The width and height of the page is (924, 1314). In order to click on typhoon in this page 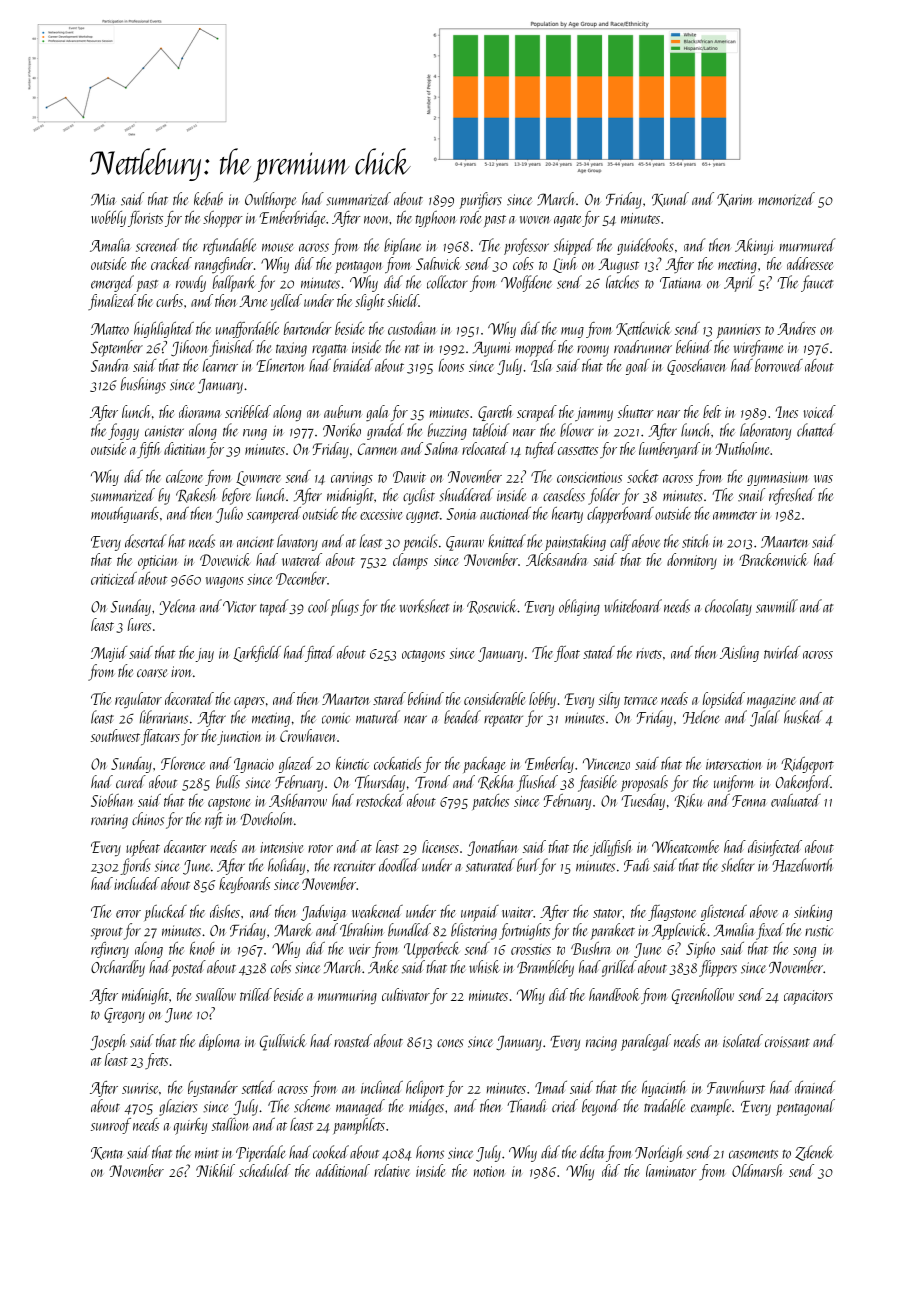, I will do `click(436, 219)`.
